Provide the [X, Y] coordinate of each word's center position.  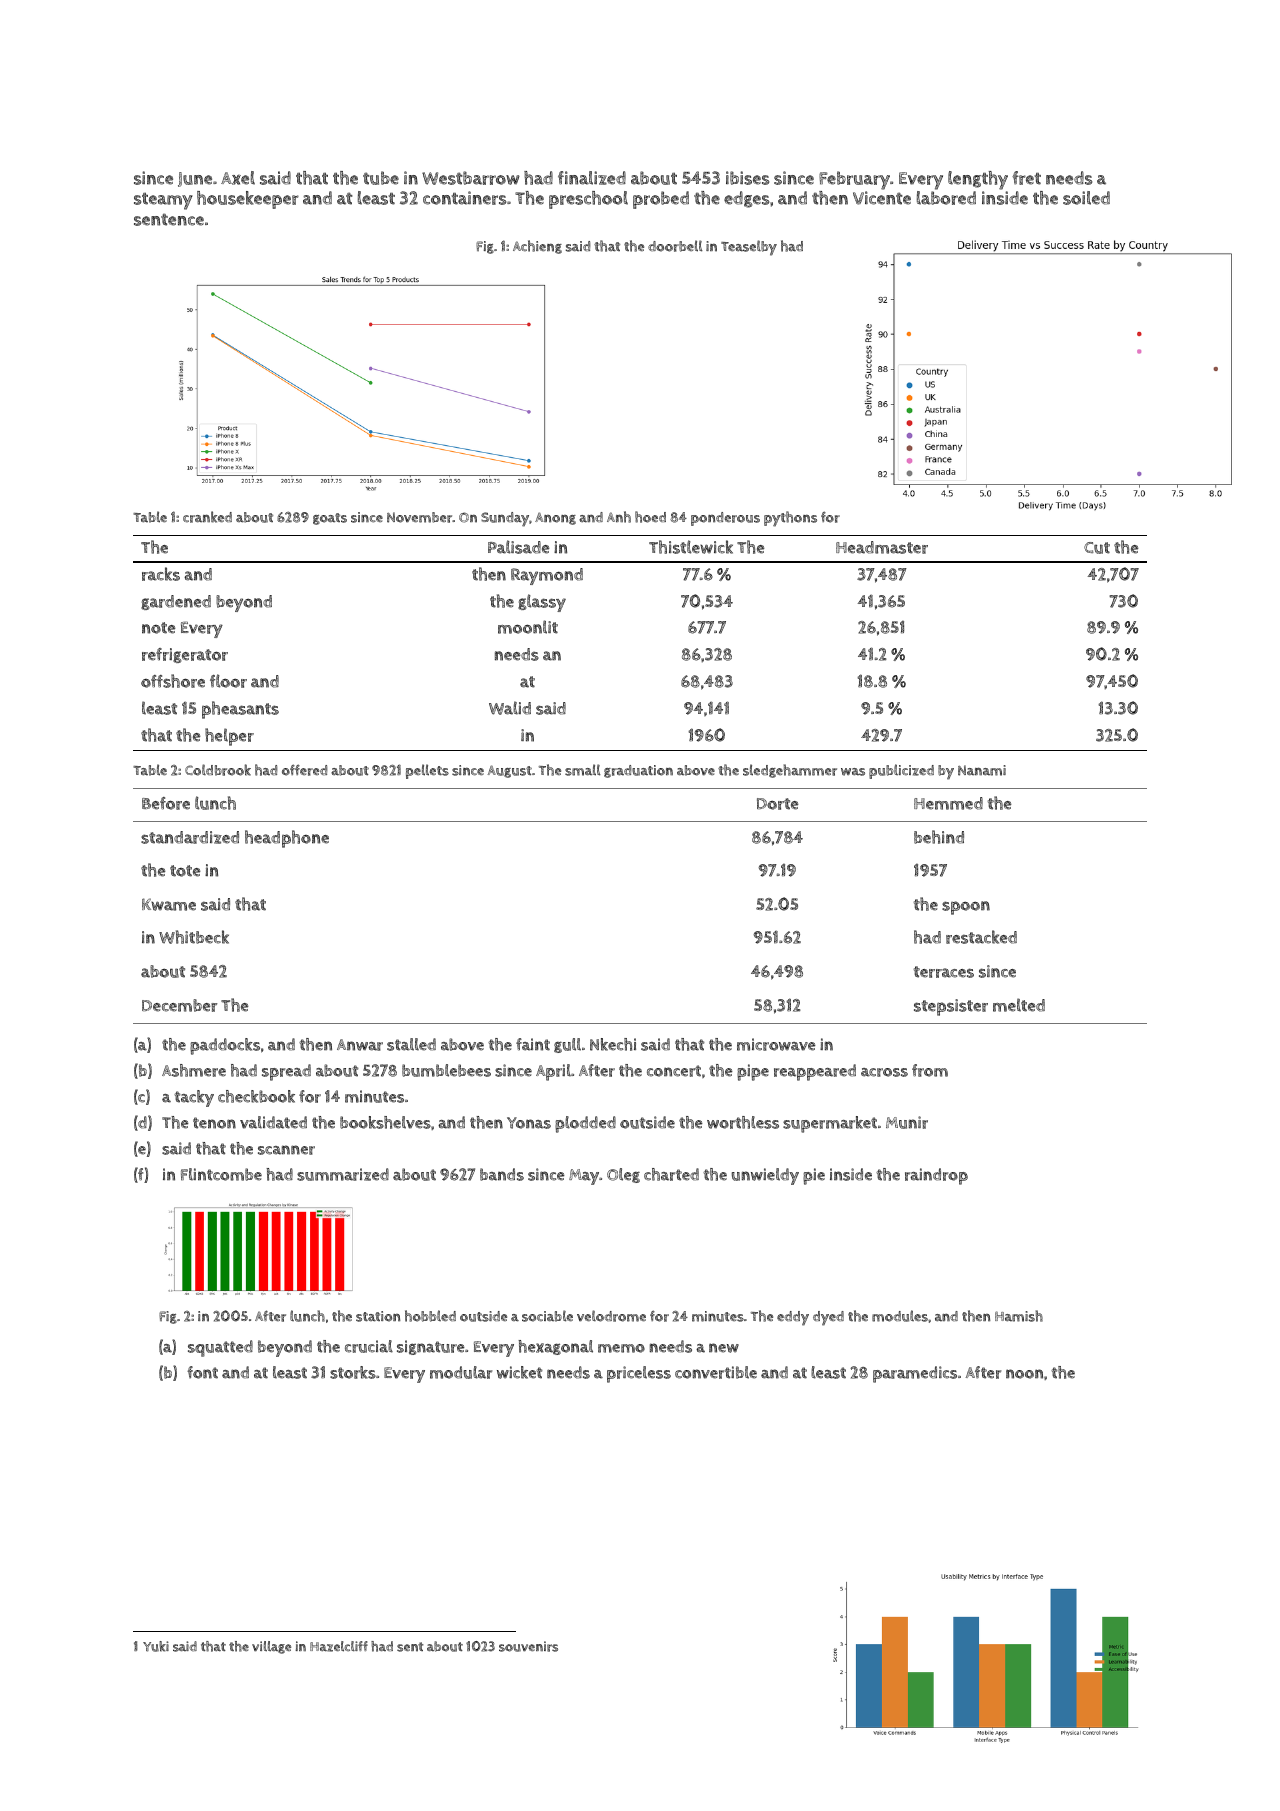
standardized [190, 837]
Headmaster [882, 547]
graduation [638, 771]
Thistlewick [691, 547]
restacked [981, 937]
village [271, 1647]
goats [330, 519]
